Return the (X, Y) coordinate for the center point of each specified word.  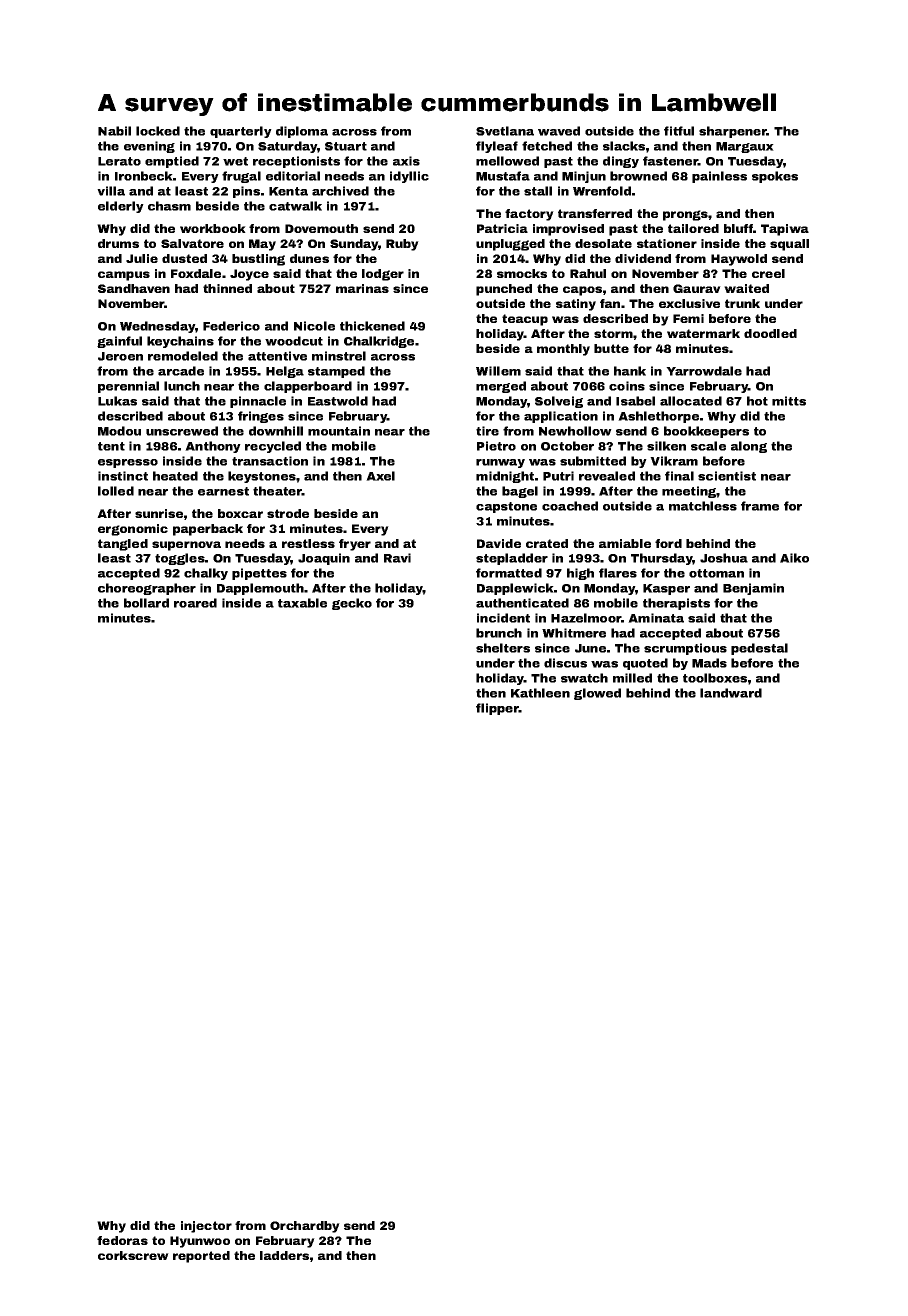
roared (195, 603)
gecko (352, 604)
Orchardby (305, 1227)
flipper (497, 709)
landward (731, 693)
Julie (142, 258)
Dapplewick (515, 589)
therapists (676, 604)
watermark (703, 333)
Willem (498, 371)
